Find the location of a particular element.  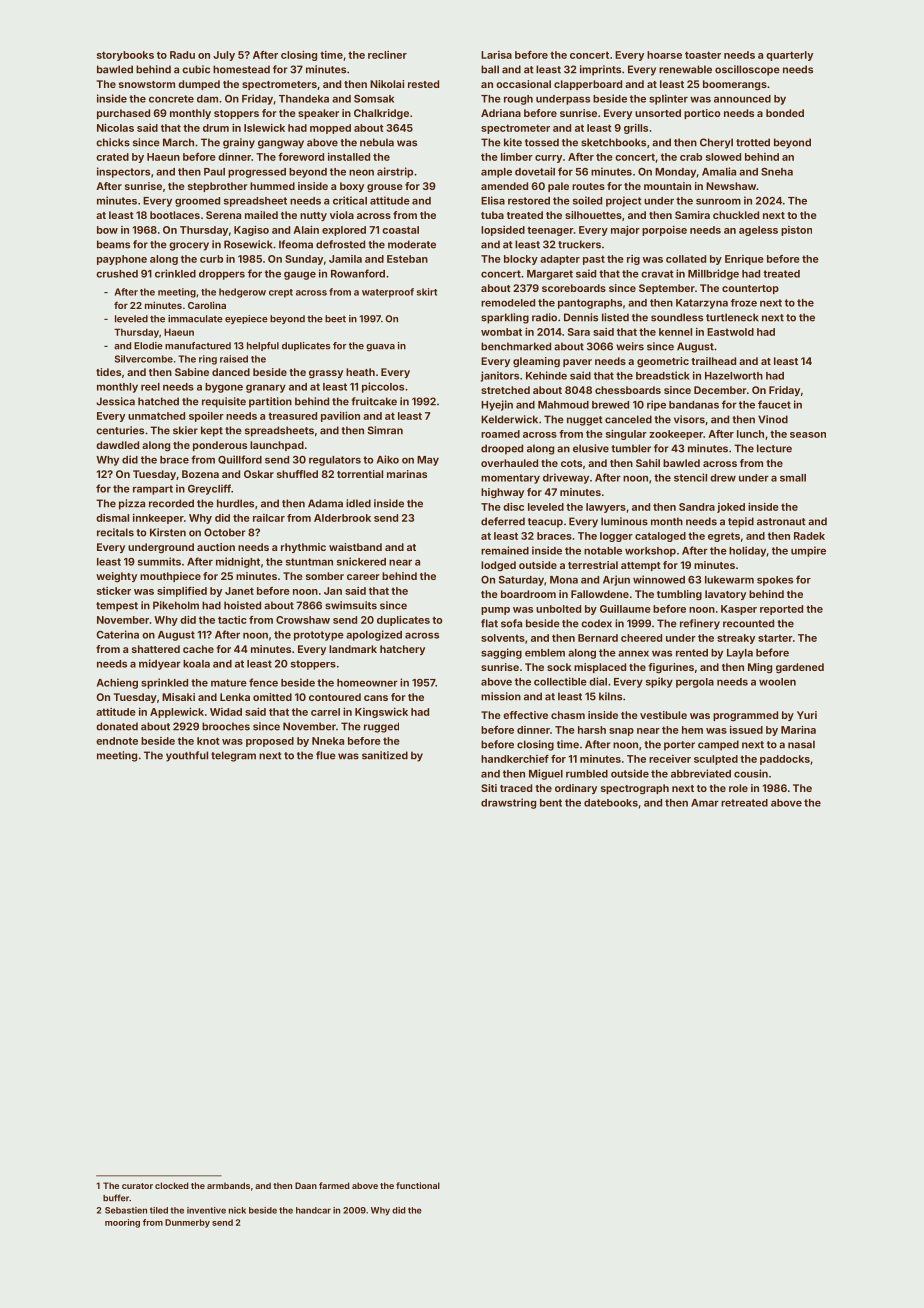

functional is located at coordinates (418, 1185).
